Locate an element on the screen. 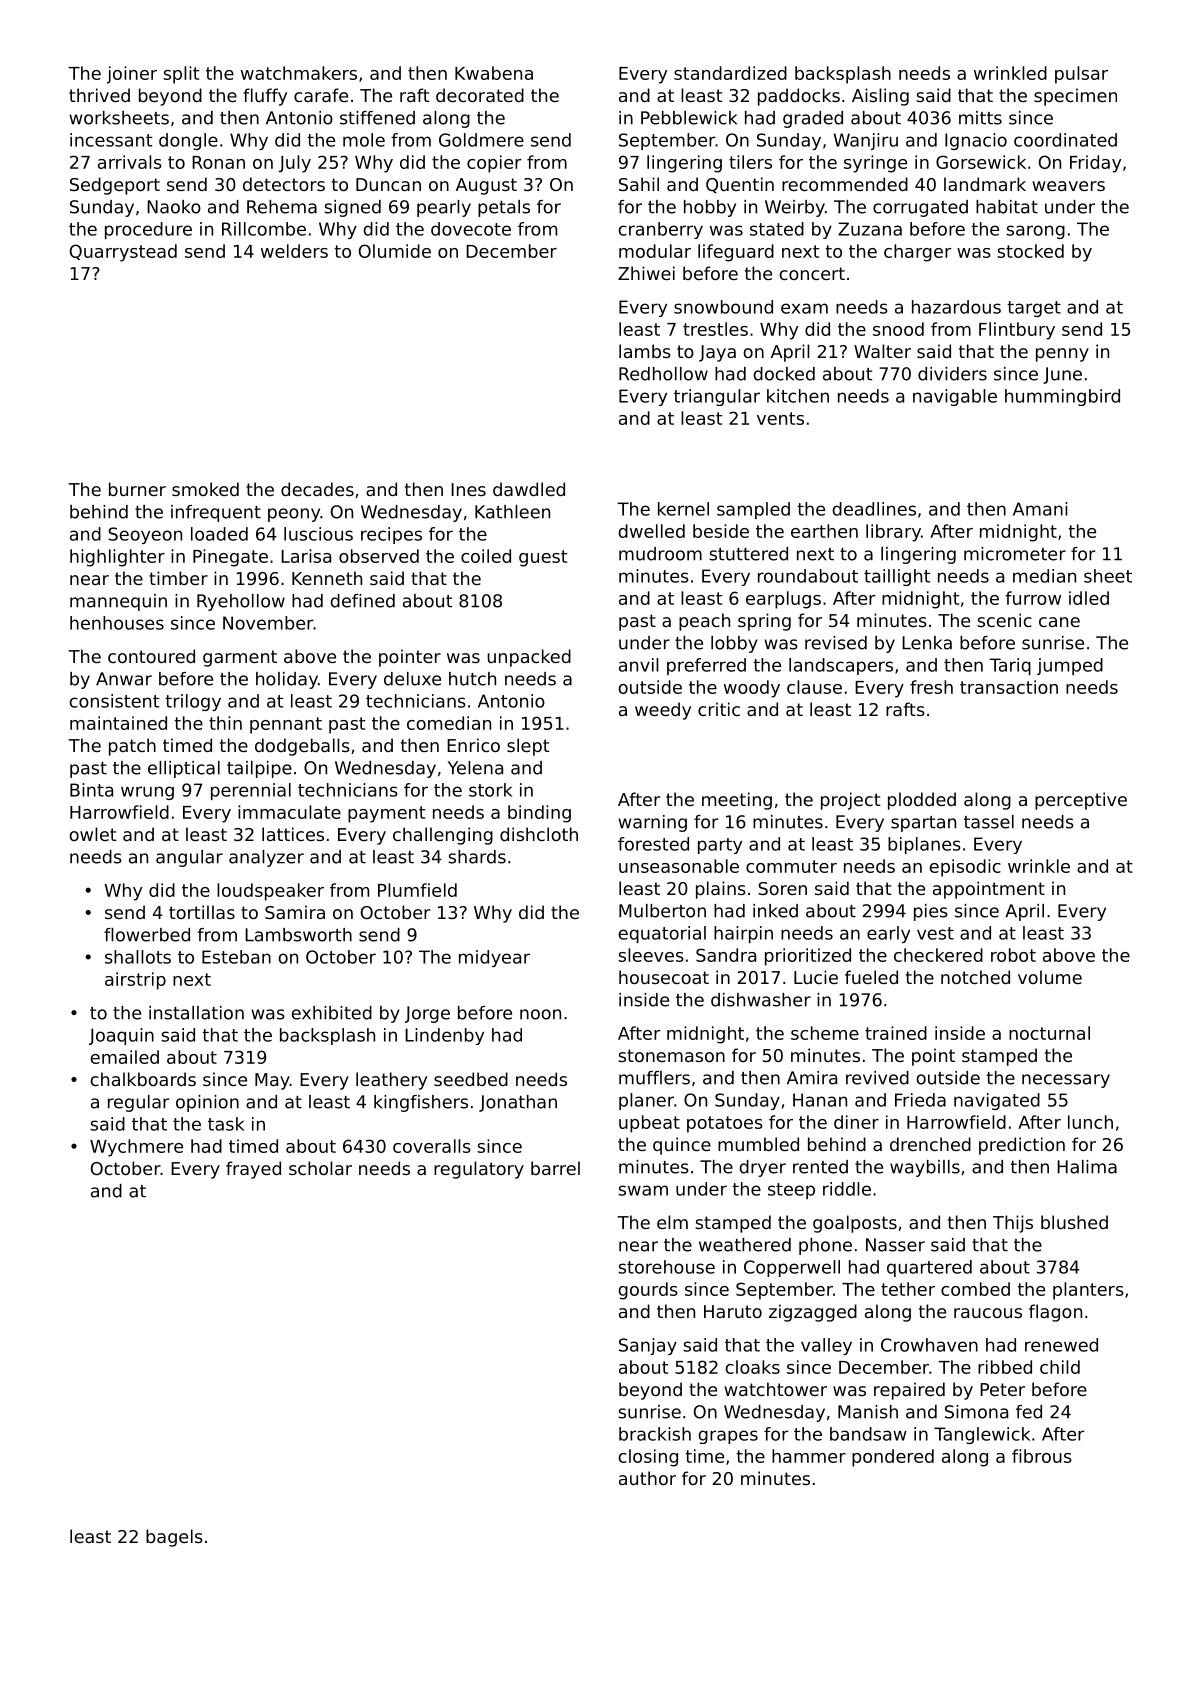  watchmakers is located at coordinates (299, 73).
